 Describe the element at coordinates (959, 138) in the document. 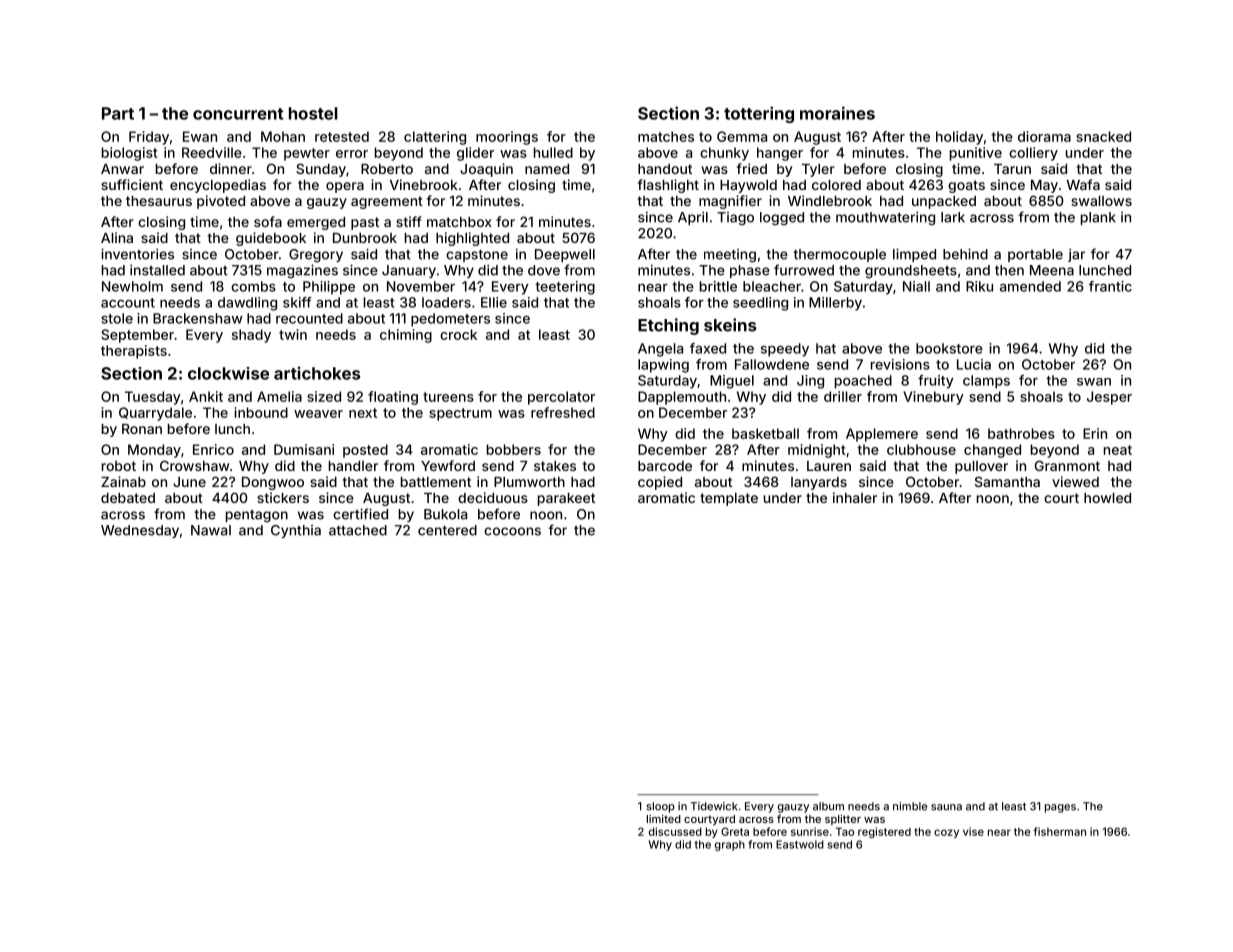

I see `holiday` at that location.
